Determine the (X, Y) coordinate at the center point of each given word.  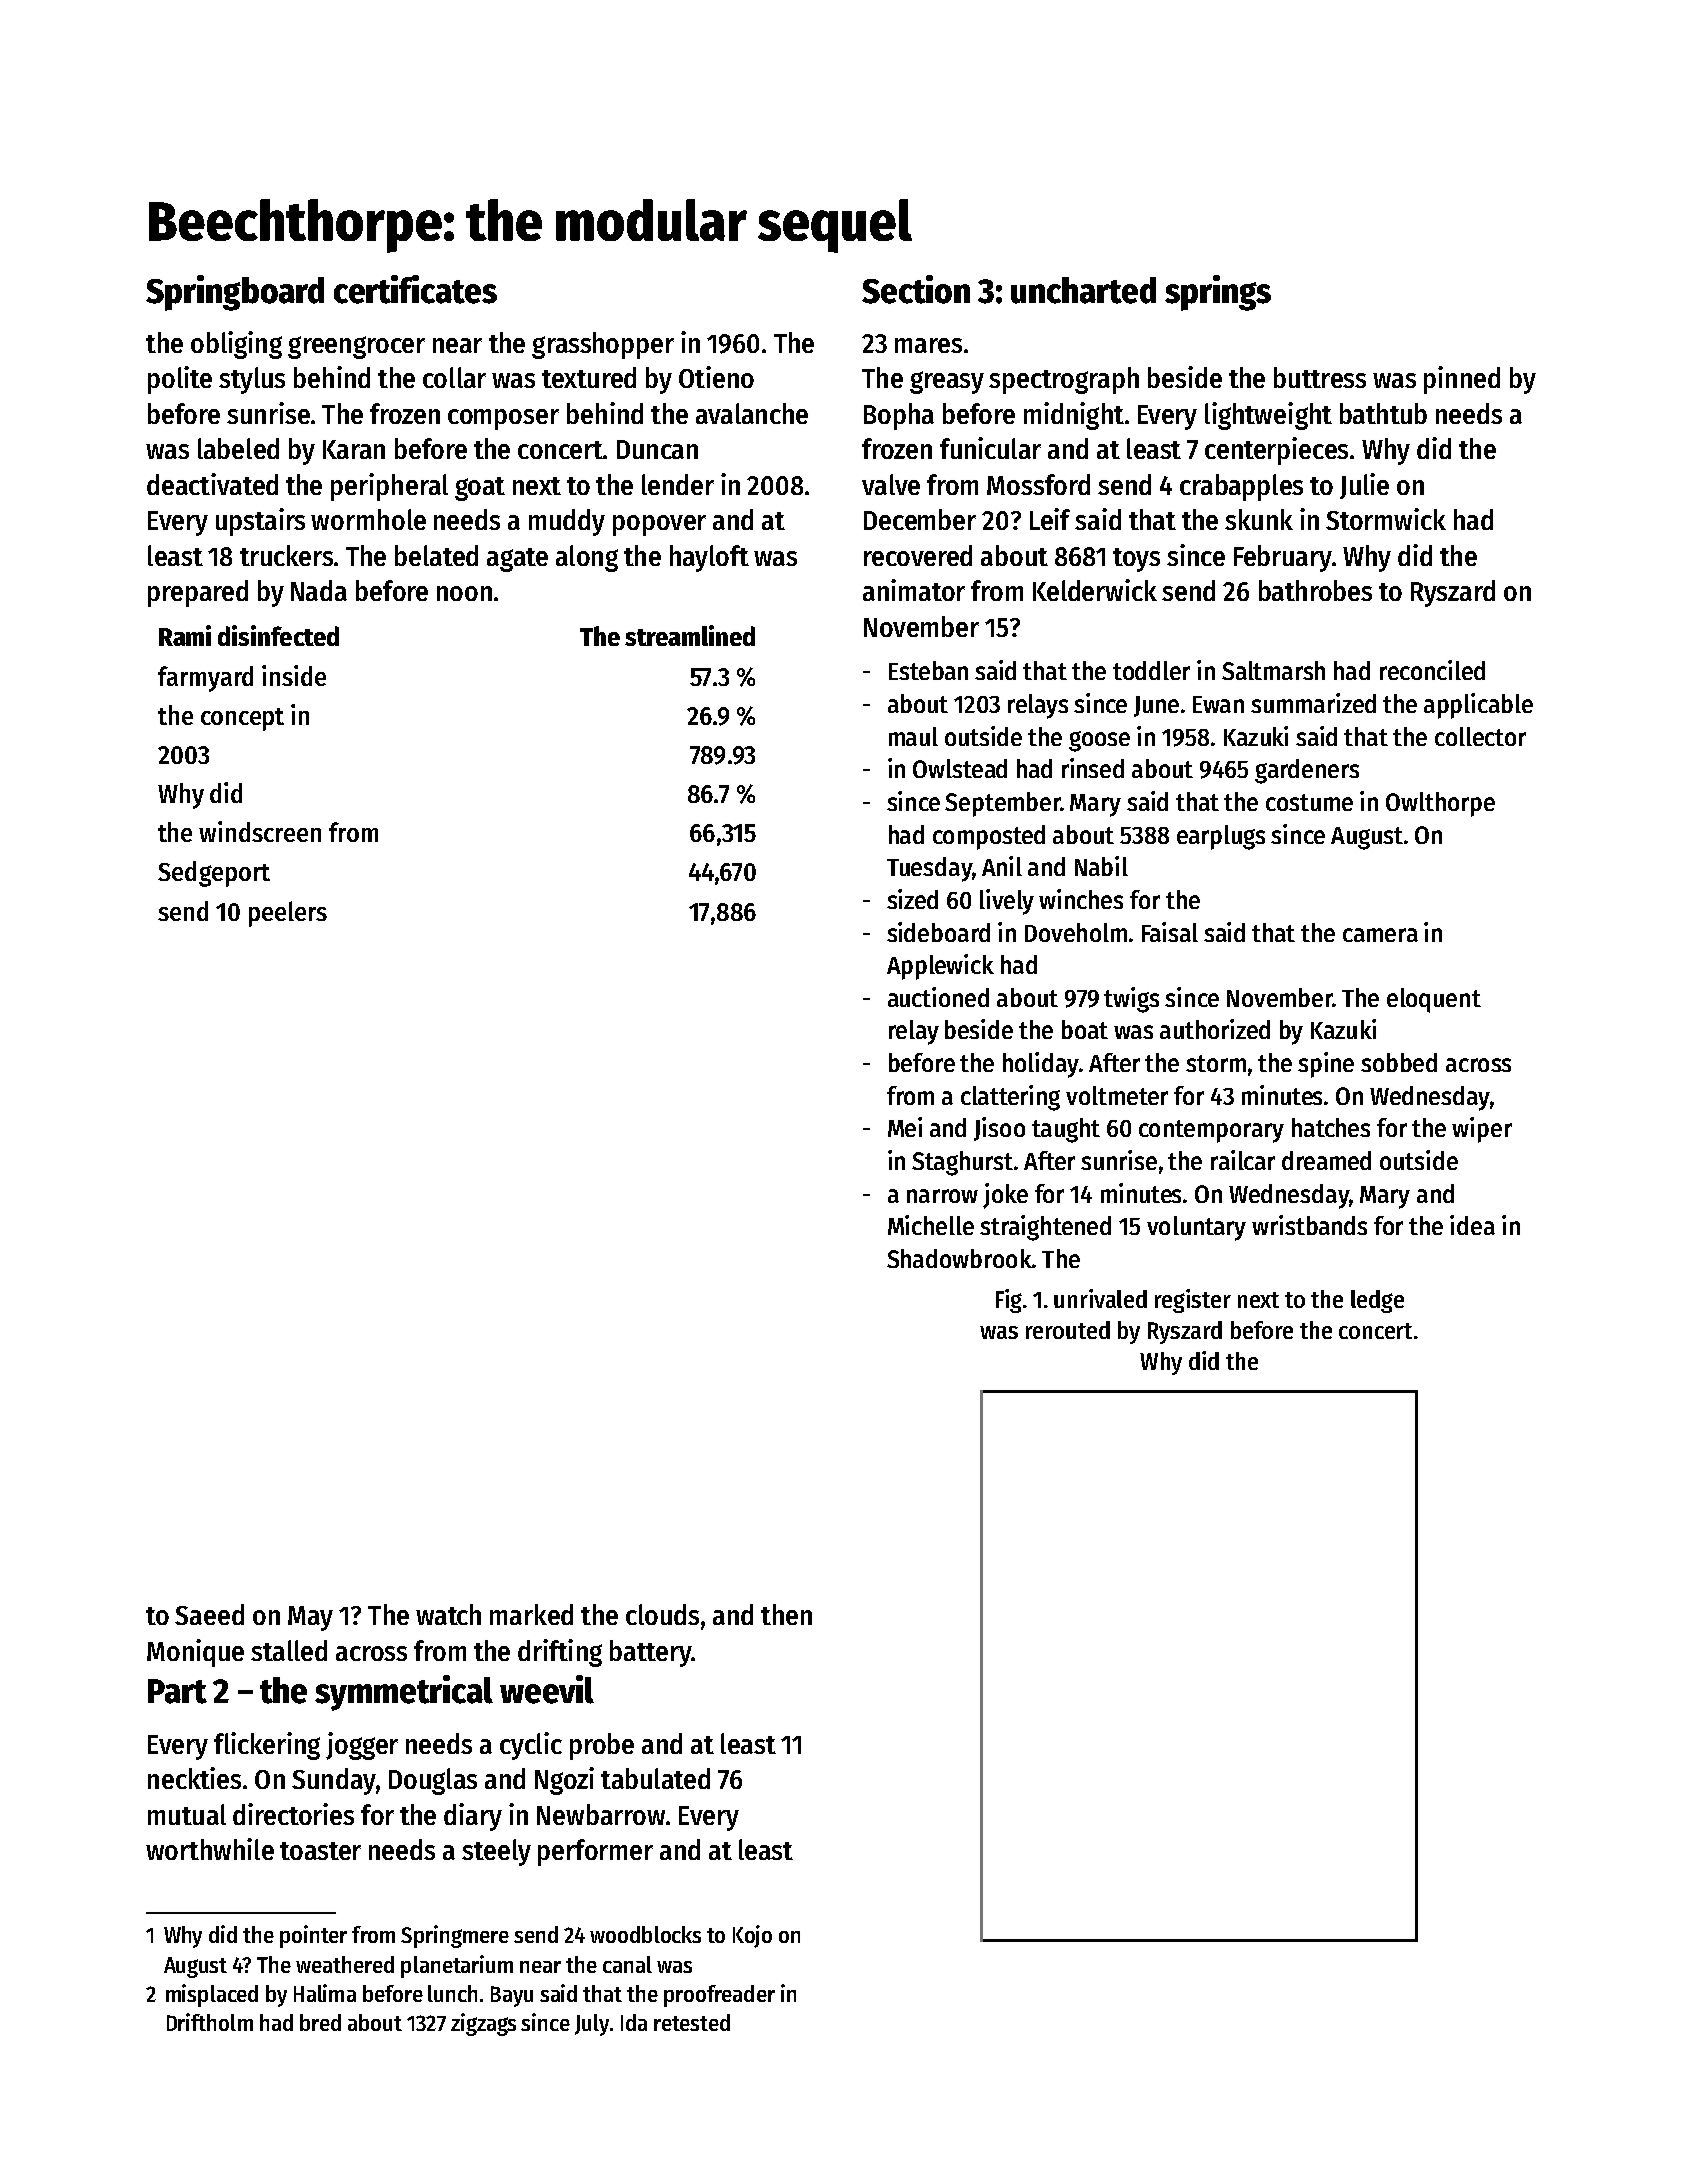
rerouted (1068, 1330)
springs (1218, 293)
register (1193, 1301)
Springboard (235, 293)
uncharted (1083, 290)
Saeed (209, 1614)
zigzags (483, 2024)
